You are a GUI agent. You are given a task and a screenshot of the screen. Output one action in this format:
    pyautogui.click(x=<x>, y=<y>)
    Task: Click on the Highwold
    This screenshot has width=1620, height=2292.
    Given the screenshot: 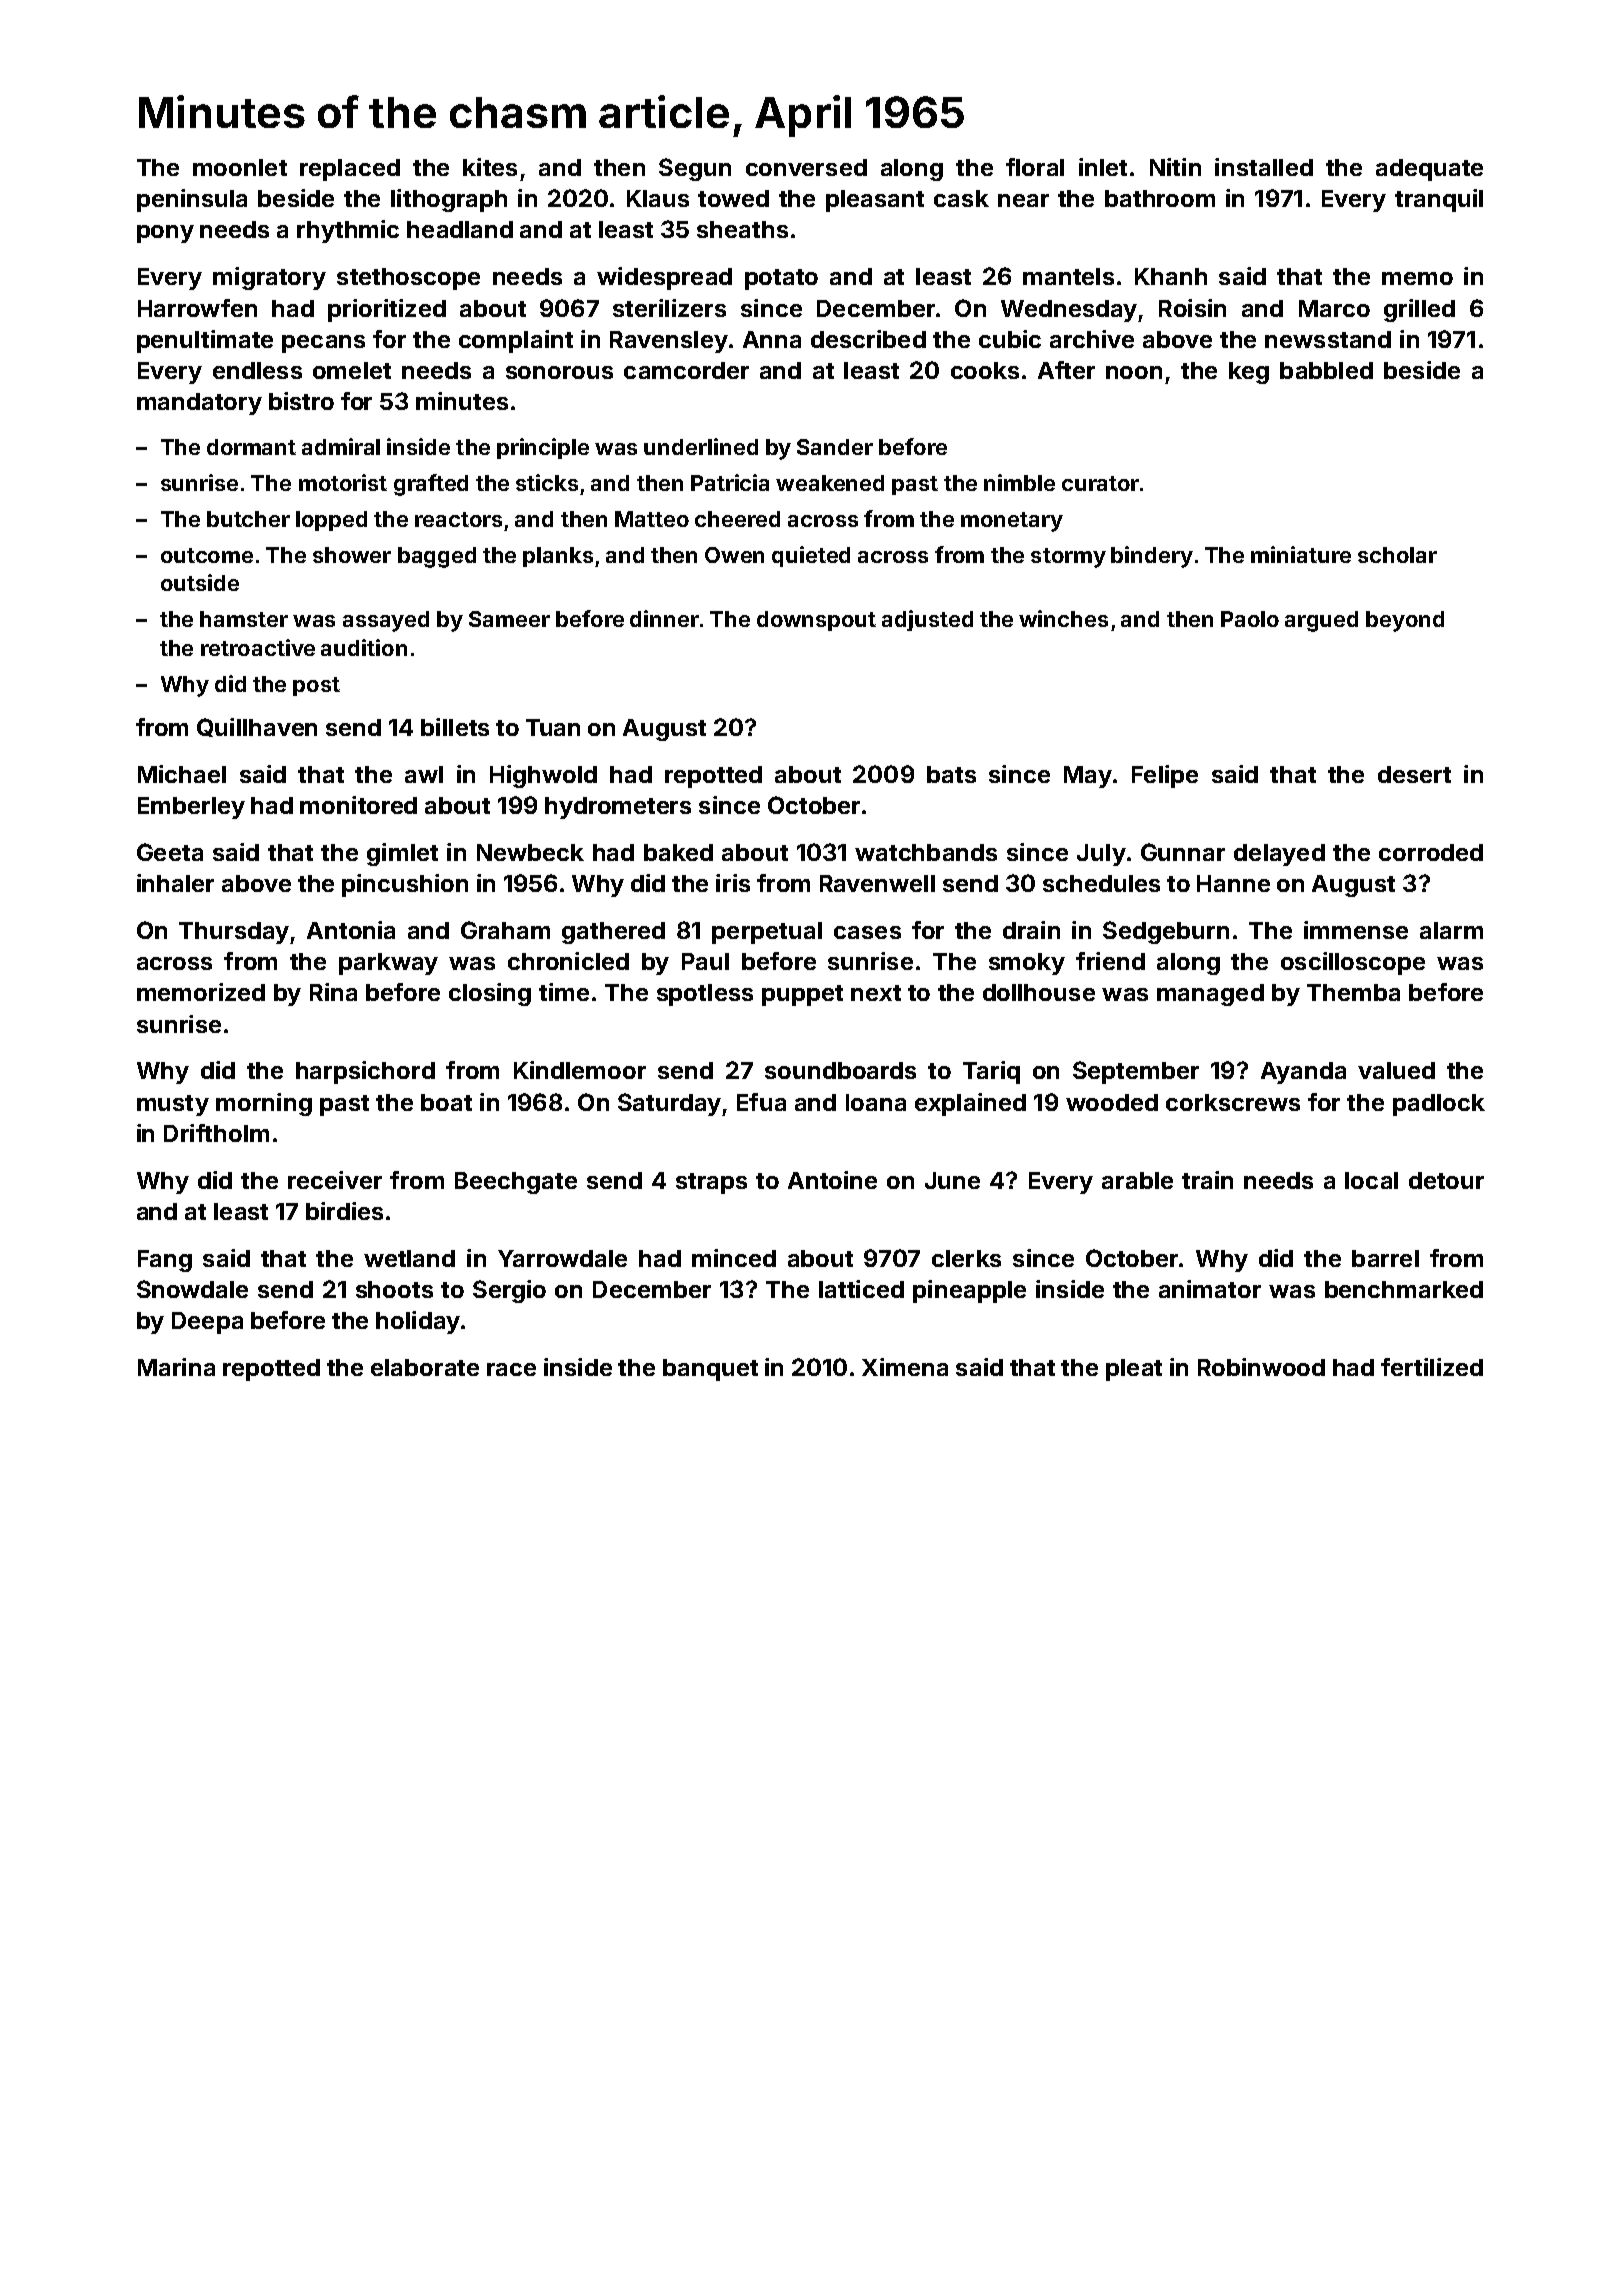 What is the action you would take?
    pyautogui.click(x=543, y=776)
